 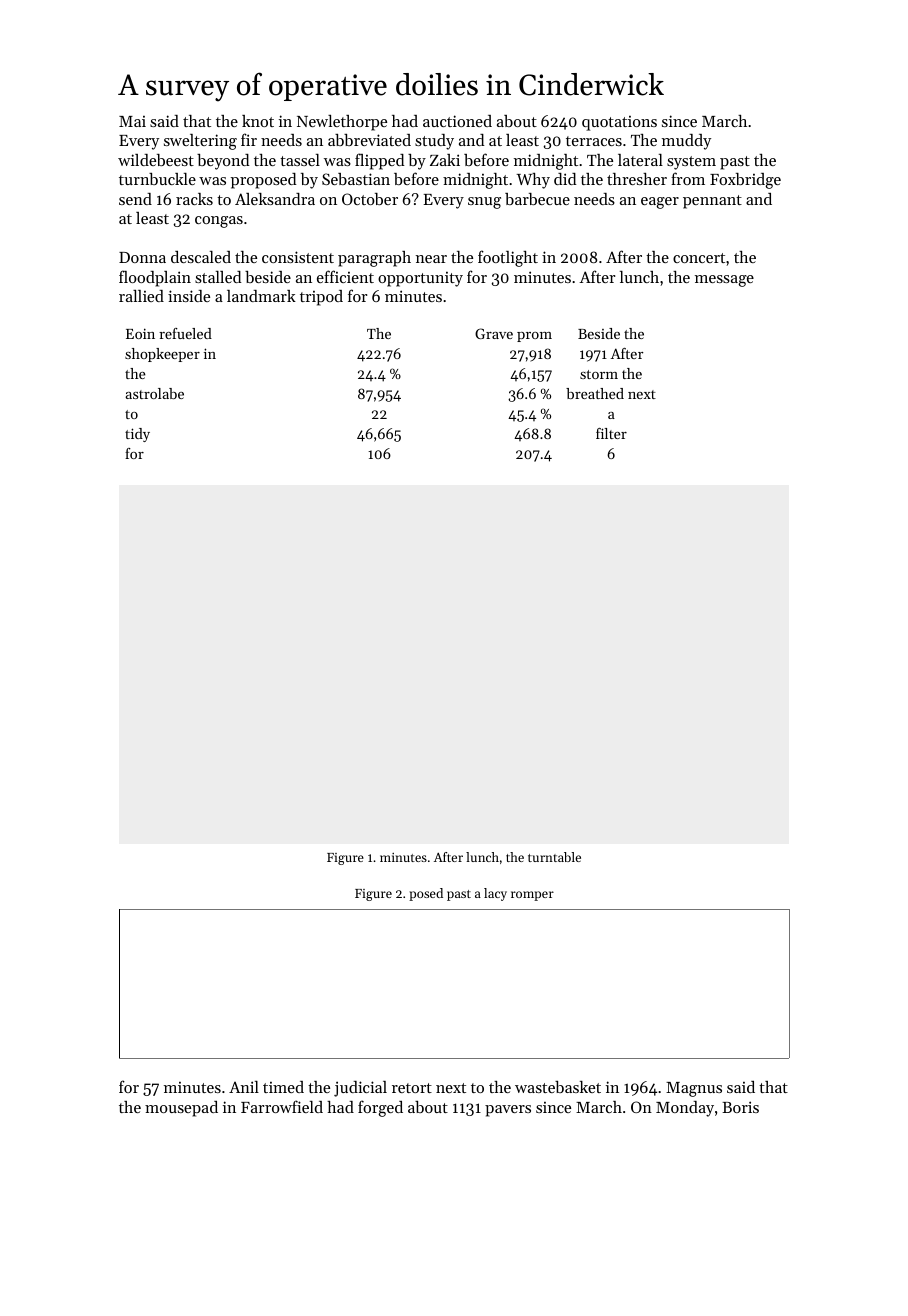 I want to click on Grave, so click(x=494, y=333).
